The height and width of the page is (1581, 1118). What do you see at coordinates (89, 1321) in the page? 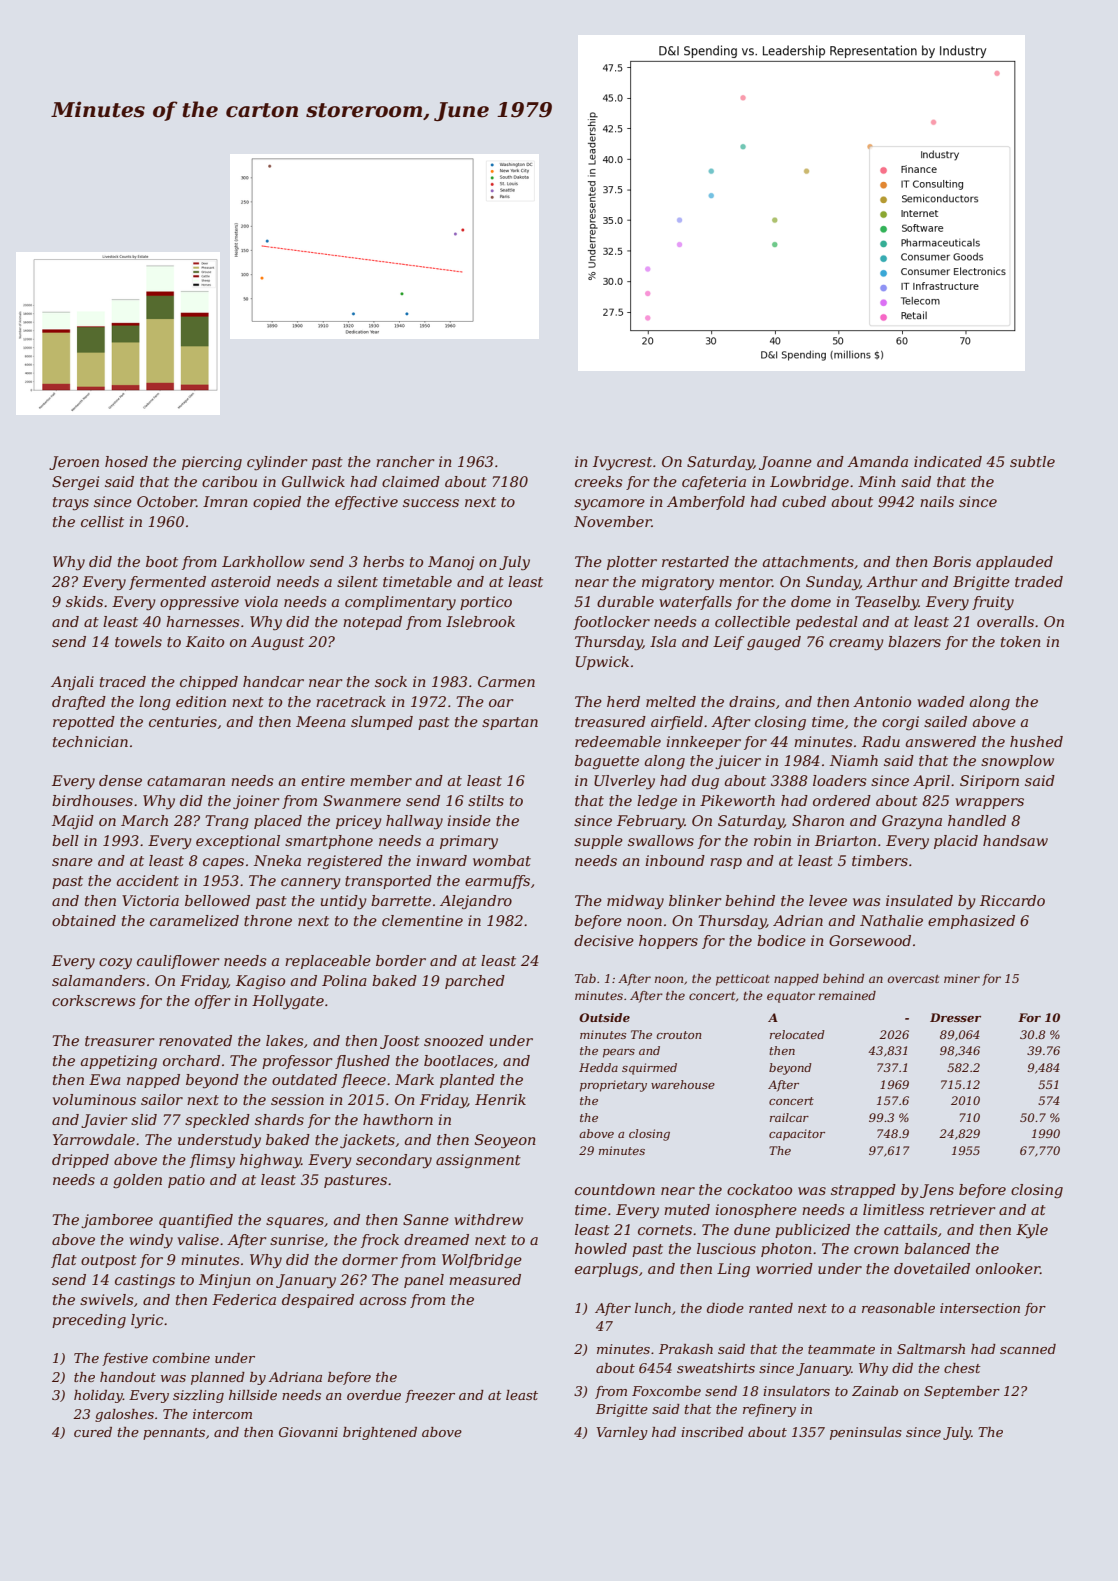
I see `preceding` at bounding box center [89, 1321].
